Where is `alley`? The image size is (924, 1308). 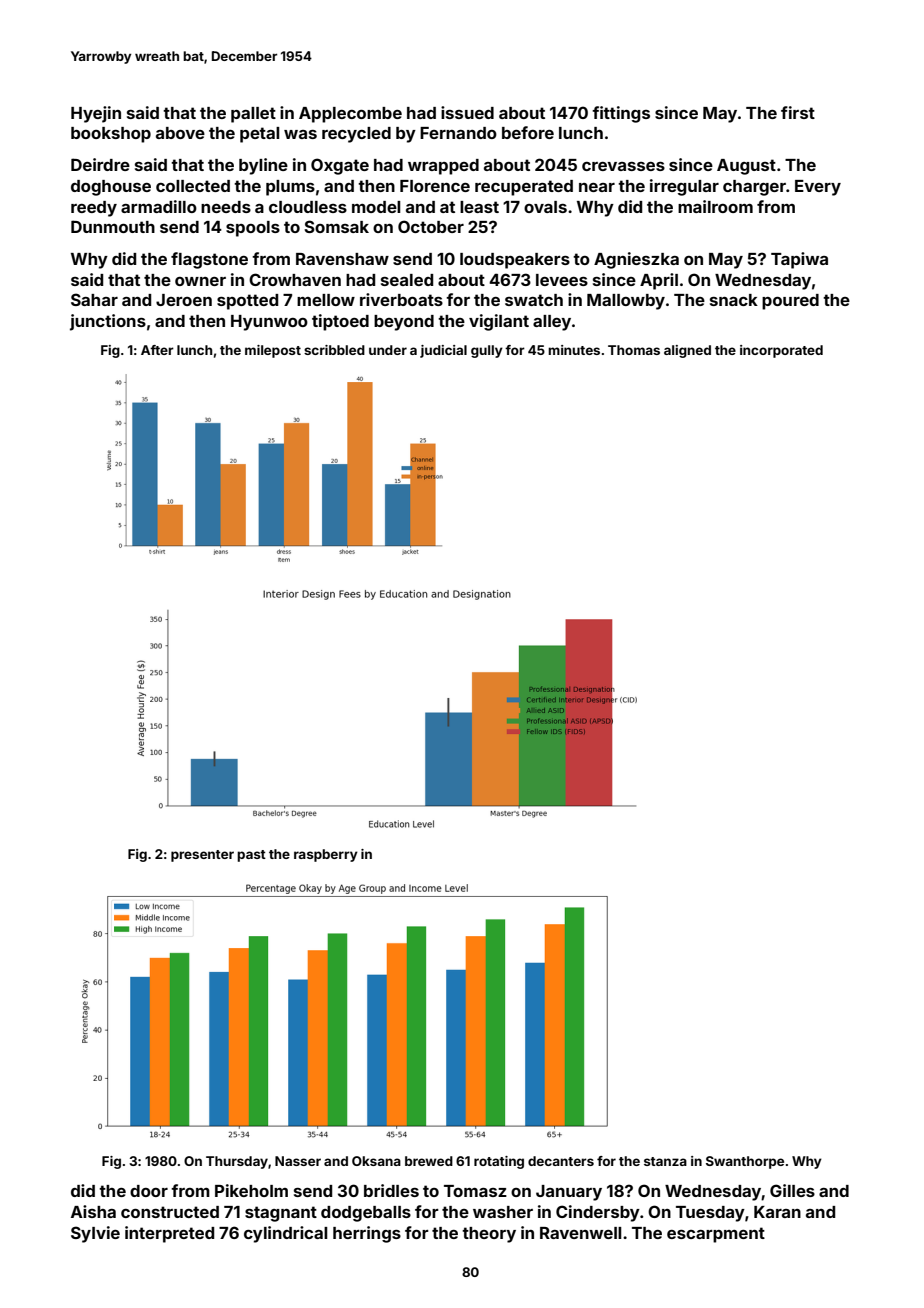
alley is located at coordinates (552, 323).
